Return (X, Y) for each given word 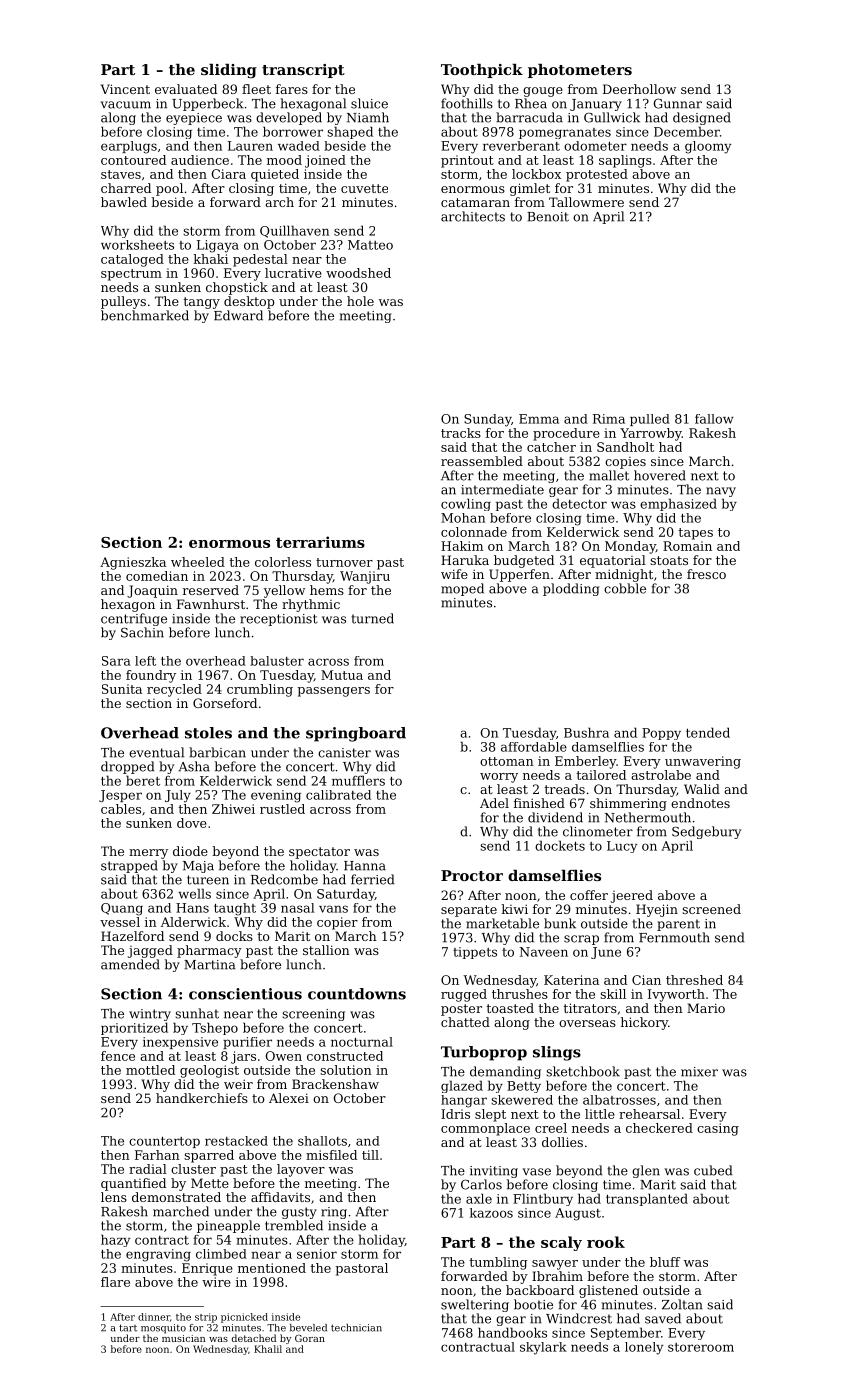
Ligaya (218, 246)
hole (360, 301)
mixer (699, 1072)
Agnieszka (133, 563)
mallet (609, 475)
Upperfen (519, 575)
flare (115, 1282)
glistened (608, 1291)
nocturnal (362, 1042)
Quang (122, 909)
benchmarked (145, 315)
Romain (687, 546)
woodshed (358, 273)
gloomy (708, 147)
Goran (310, 1338)
